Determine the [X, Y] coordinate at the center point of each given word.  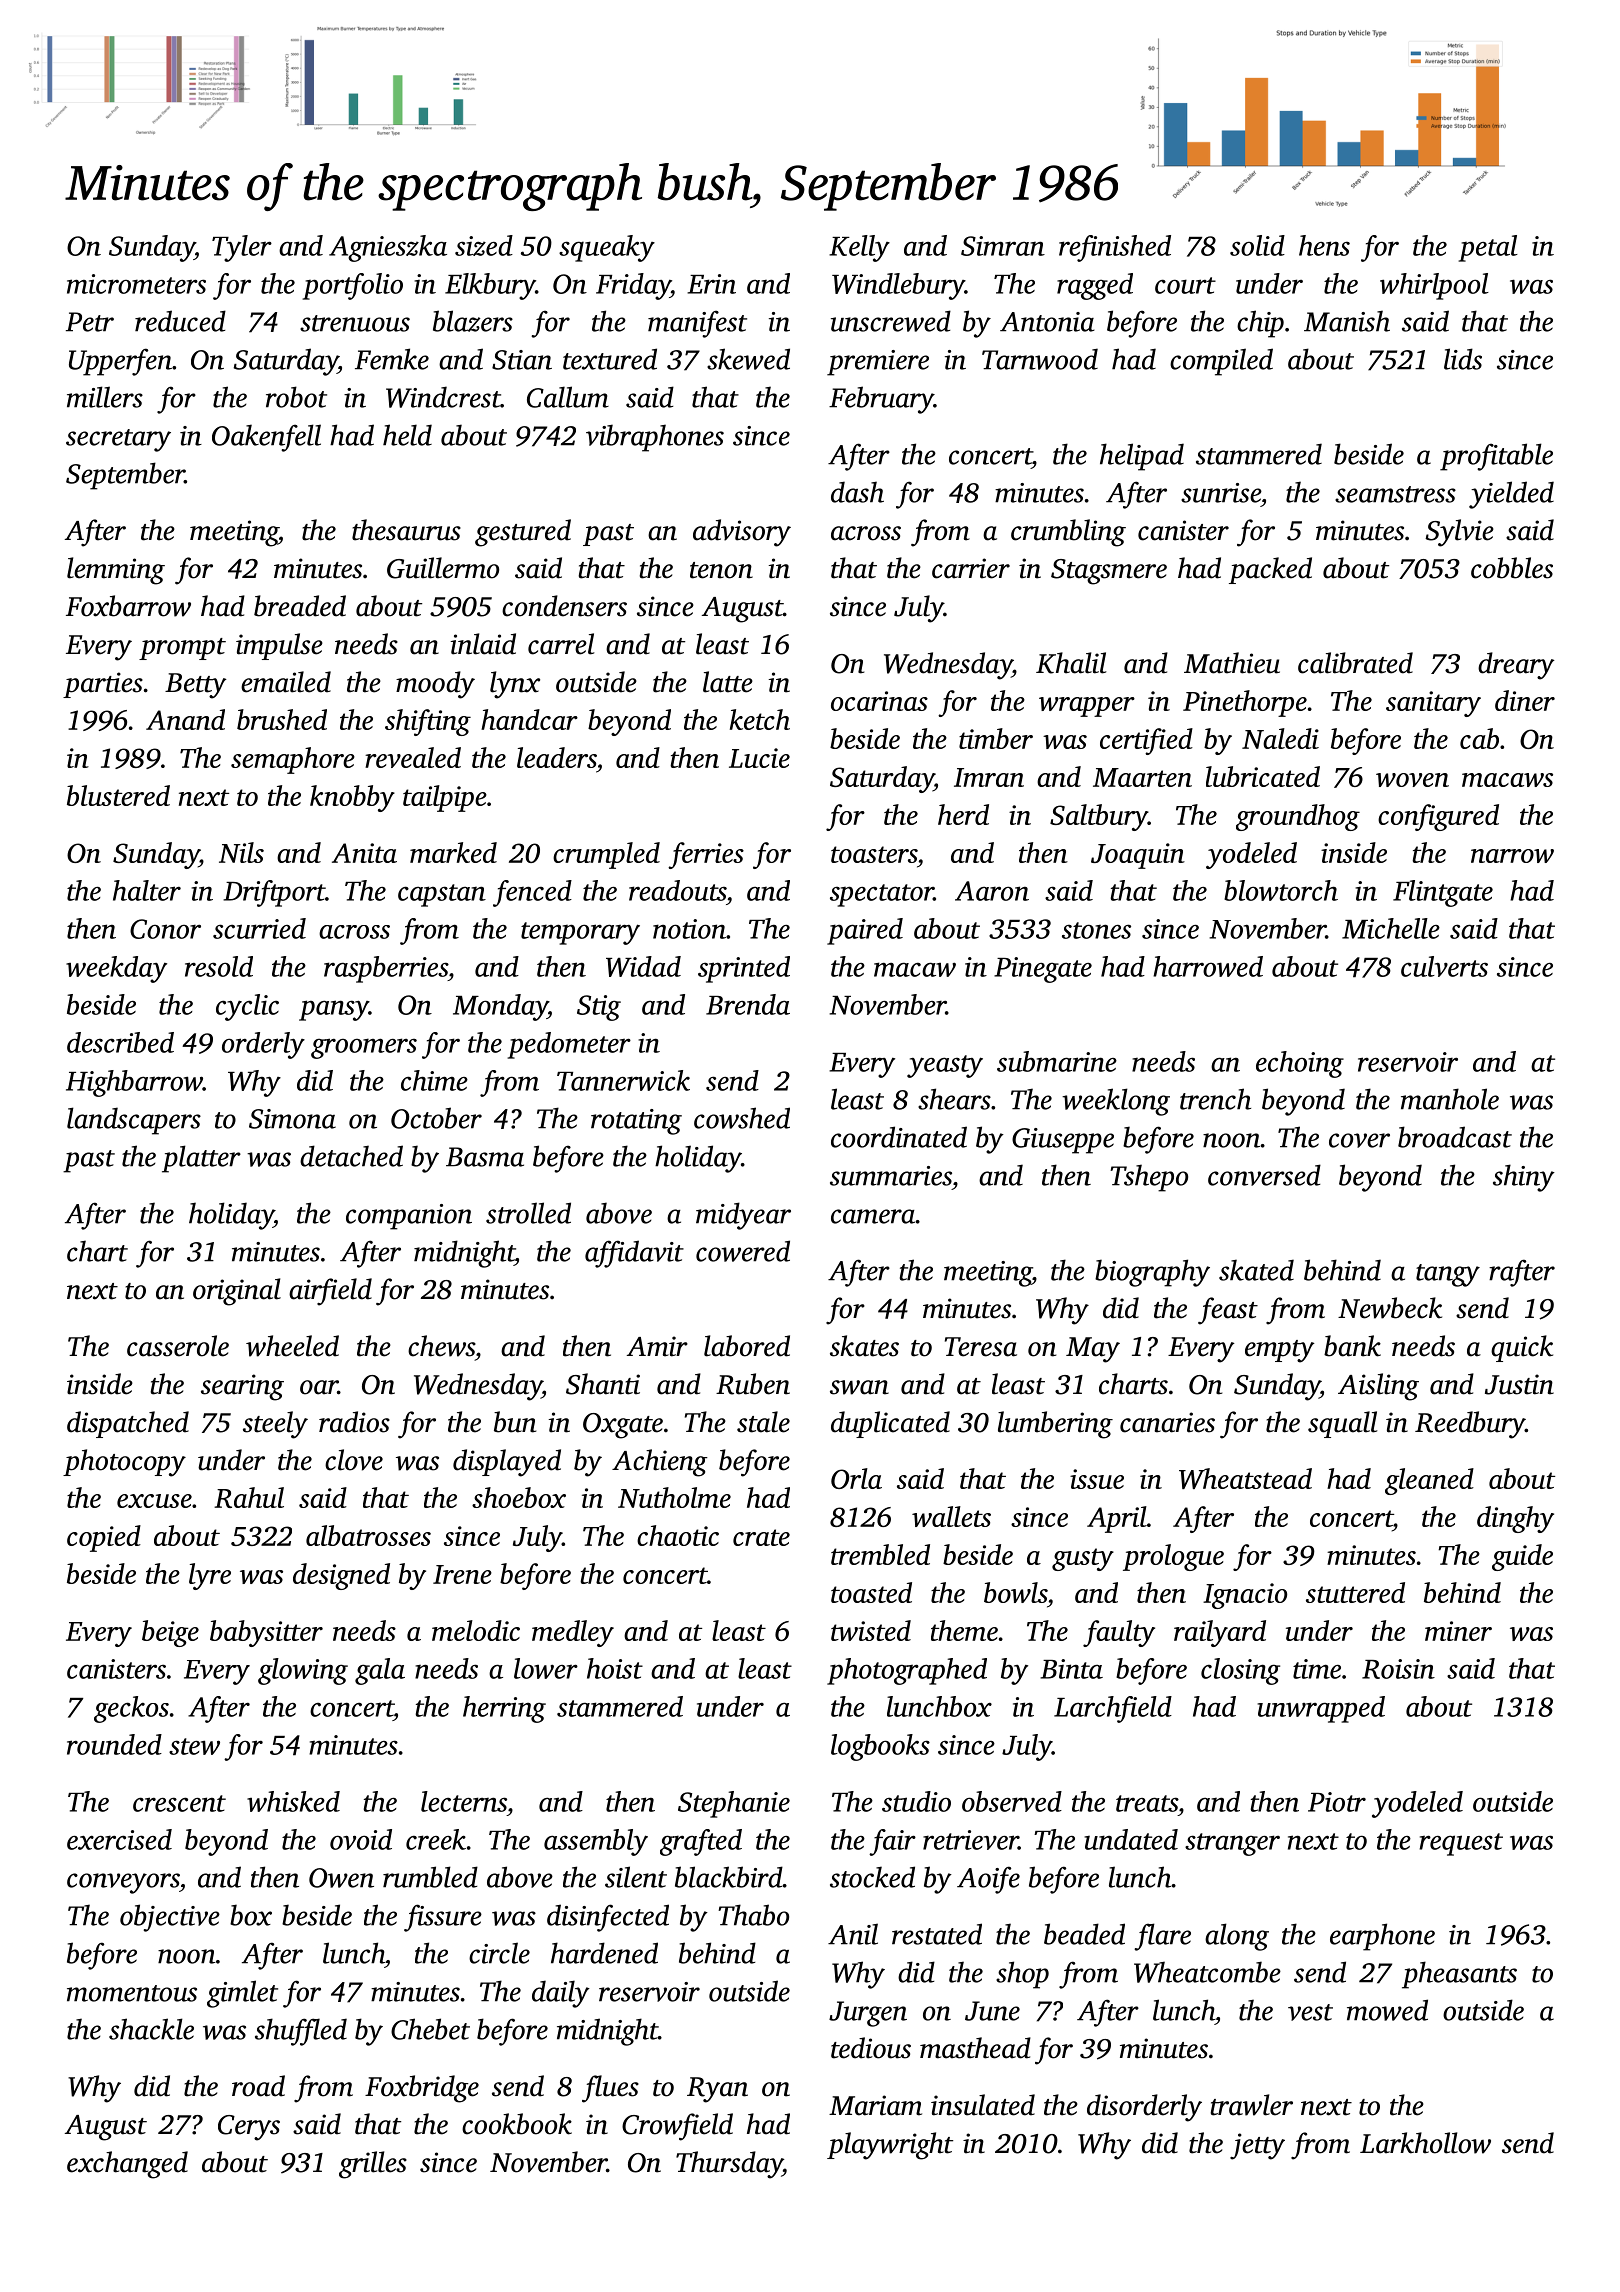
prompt [182, 649]
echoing [1300, 1064]
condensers [564, 606]
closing [1240, 1671]
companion [409, 1217]
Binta [1071, 1669]
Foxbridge [422, 2089]
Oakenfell [266, 438]
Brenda [748, 1004]
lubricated [1263, 776]
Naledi [1280, 738]
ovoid [361, 1839]
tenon [721, 570]
